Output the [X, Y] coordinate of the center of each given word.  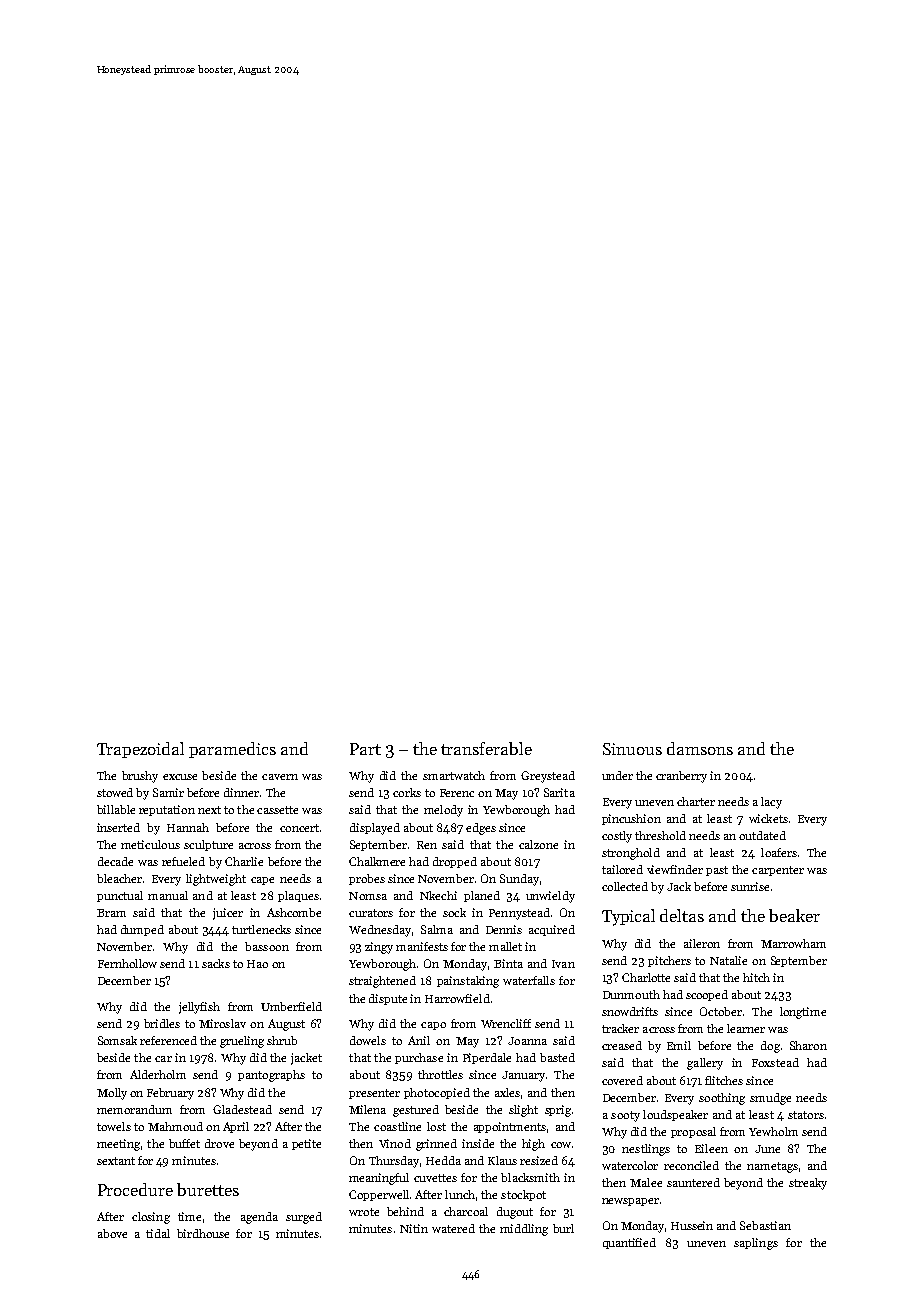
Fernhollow [127, 963]
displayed [375, 829]
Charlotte [646, 977]
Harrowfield [457, 998]
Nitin [414, 1228]
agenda [259, 1218]
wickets [768, 818]
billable [116, 809]
